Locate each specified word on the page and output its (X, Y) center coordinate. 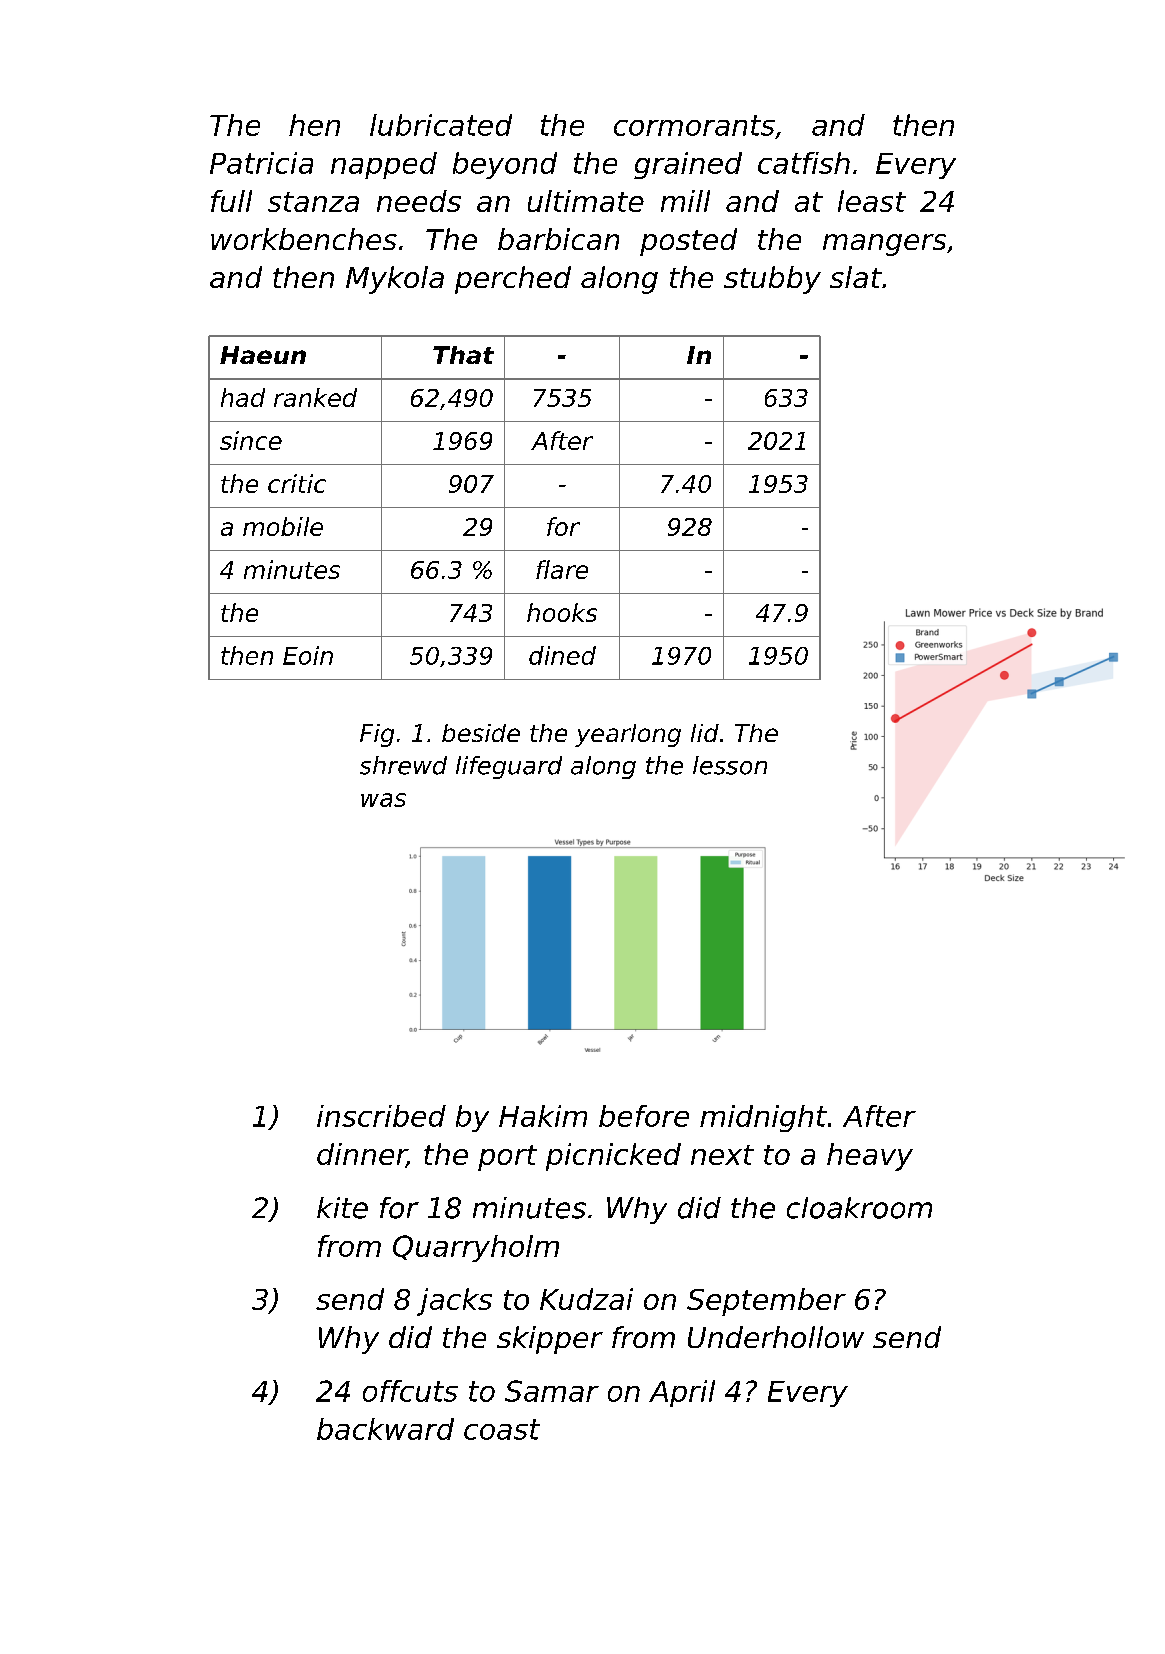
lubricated (441, 125)
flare (562, 569)
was (383, 800)
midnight (763, 1118)
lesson (730, 765)
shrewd (403, 765)
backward (385, 1429)
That (463, 355)
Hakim (543, 1116)
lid (705, 733)
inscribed (381, 1116)
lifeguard (509, 767)
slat (856, 277)
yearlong (628, 735)
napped (384, 165)
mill (685, 201)
